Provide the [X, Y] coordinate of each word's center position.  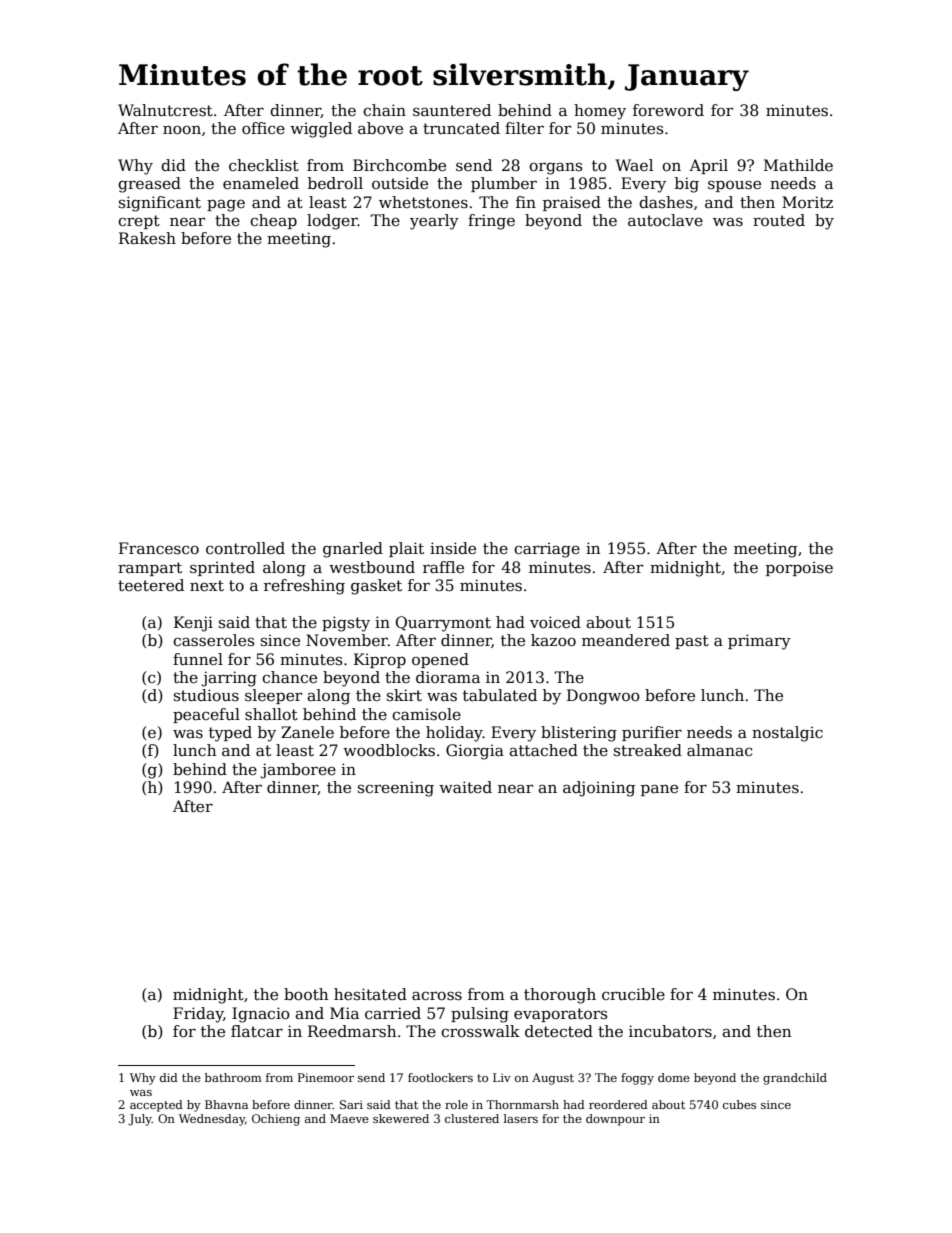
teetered [151, 585]
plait [406, 549]
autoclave [665, 220]
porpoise [799, 568]
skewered [401, 1118]
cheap [273, 221]
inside [453, 548]
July [140, 1120]
